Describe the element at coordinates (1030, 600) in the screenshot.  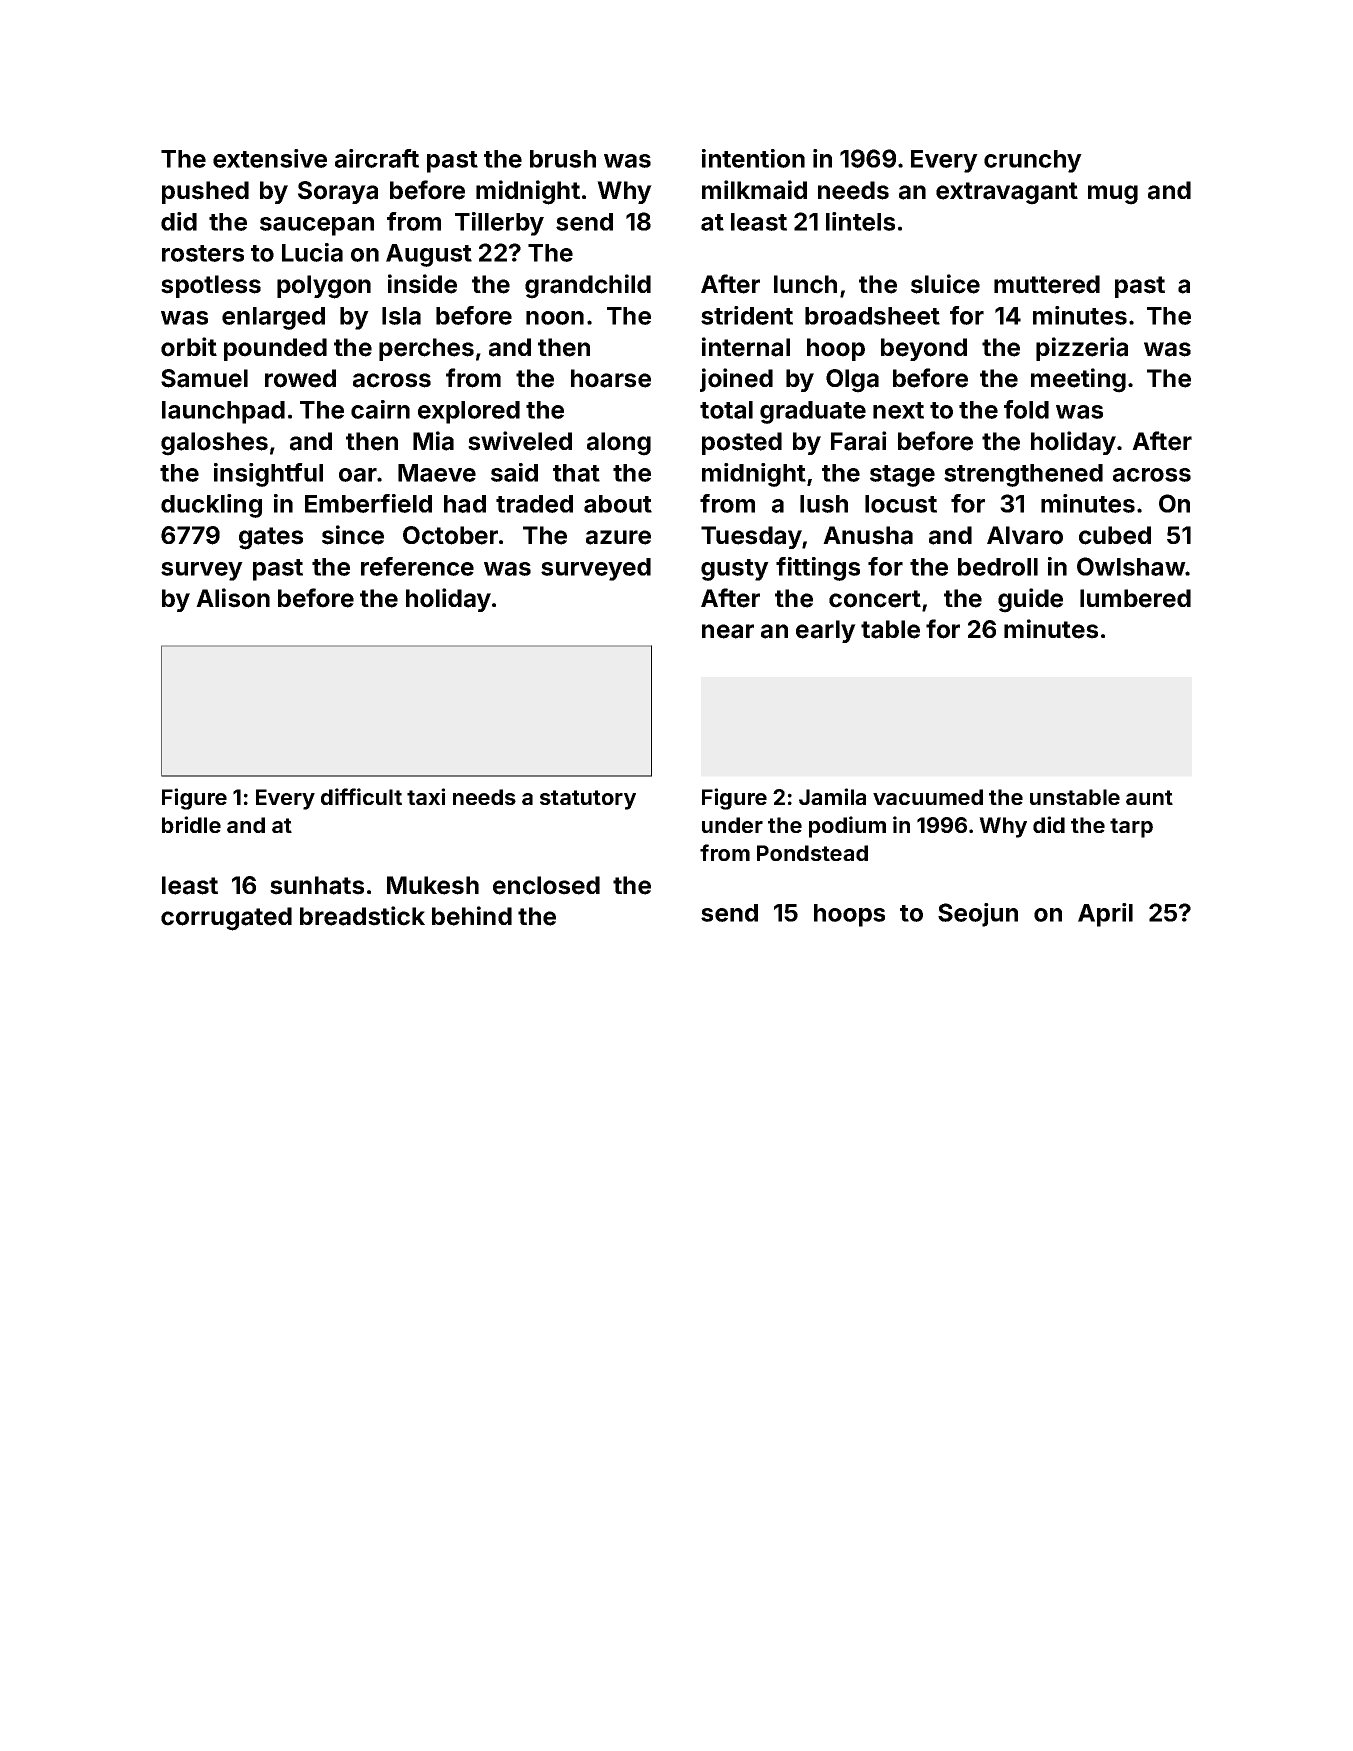
I see `guide` at that location.
